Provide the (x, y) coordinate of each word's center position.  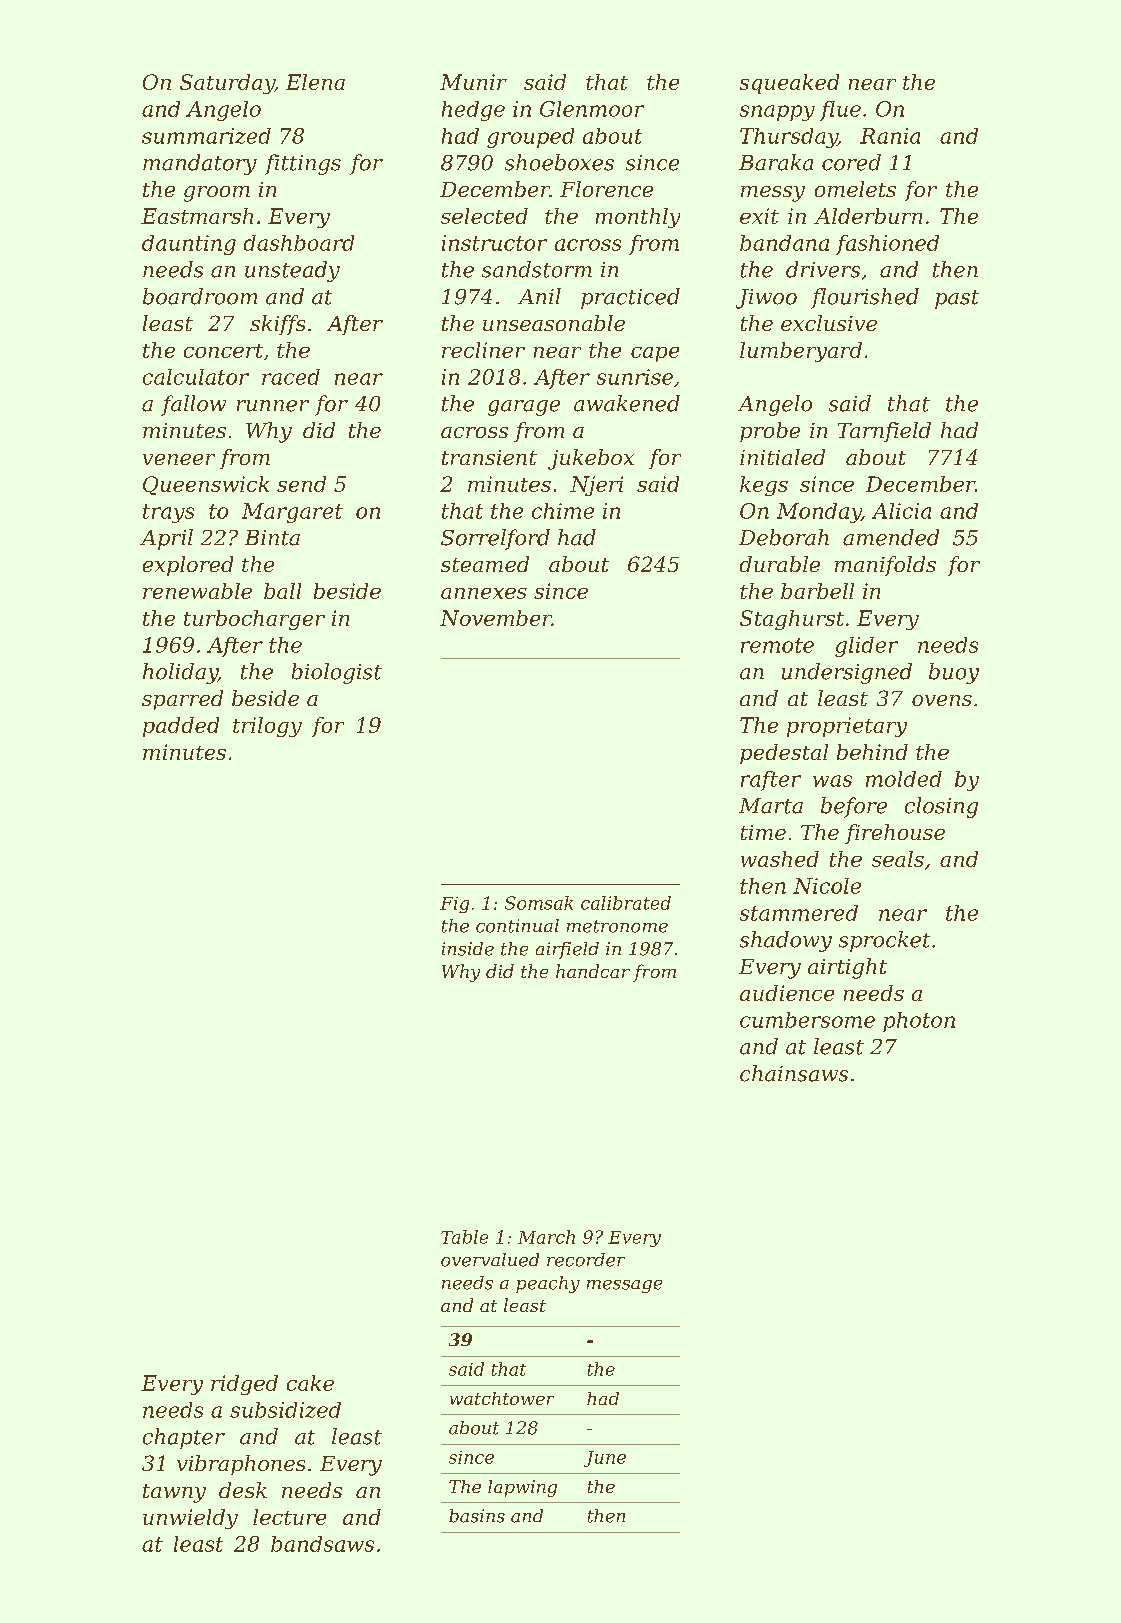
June (605, 1459)
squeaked (789, 84)
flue (840, 111)
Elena (315, 82)
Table (464, 1237)
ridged (244, 1385)
